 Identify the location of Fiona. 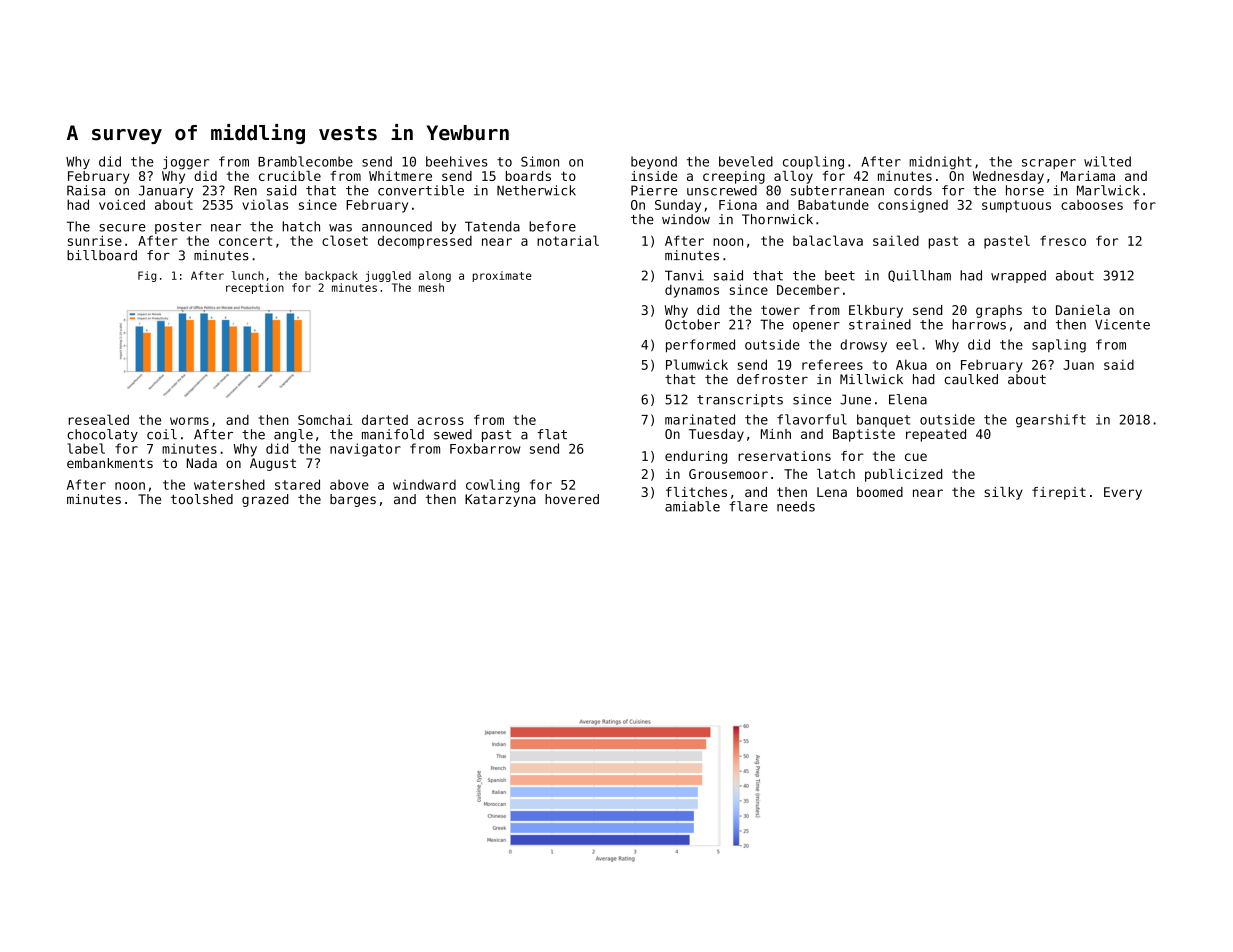
(738, 205).
